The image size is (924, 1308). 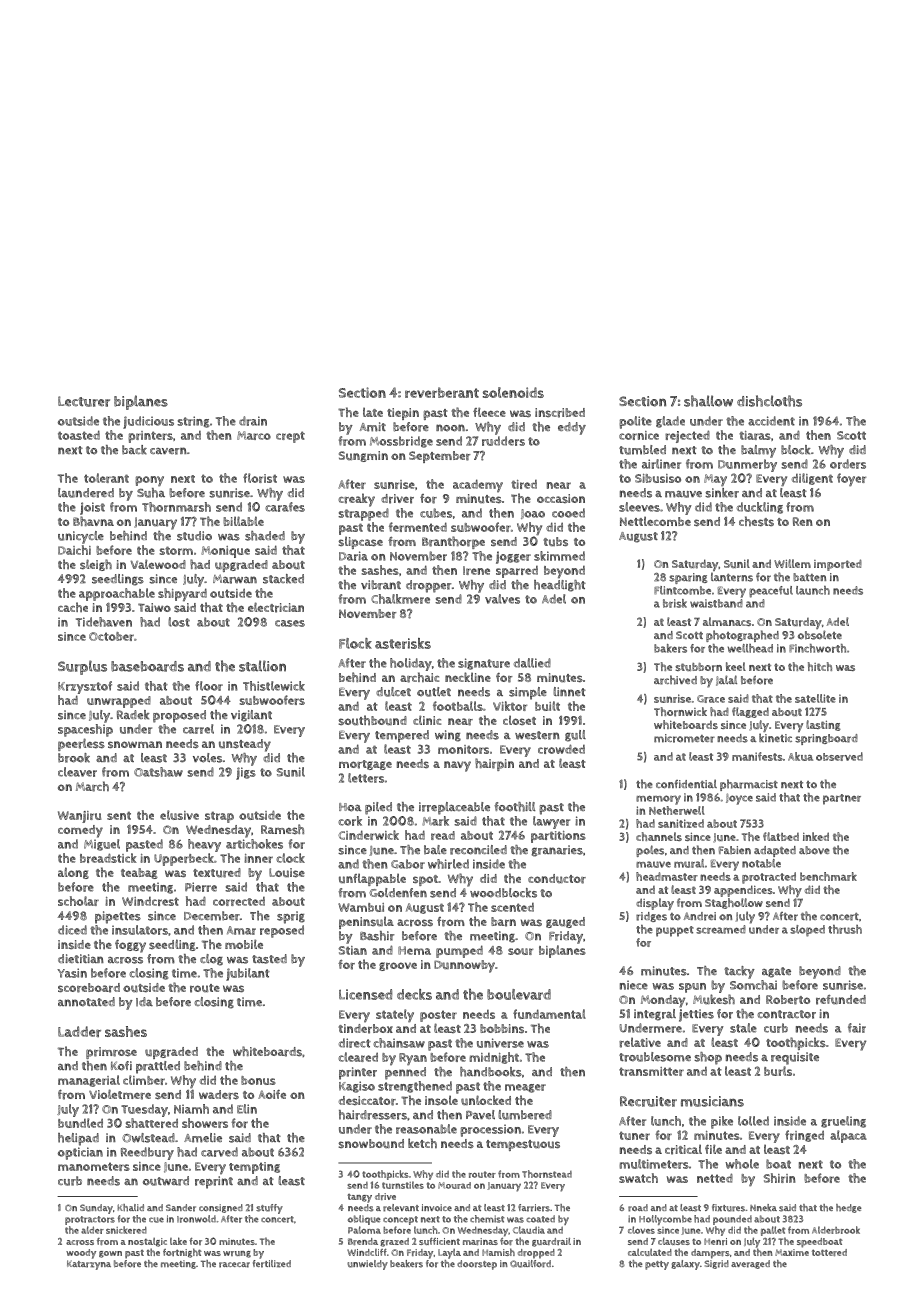 I want to click on inked, so click(x=816, y=836).
